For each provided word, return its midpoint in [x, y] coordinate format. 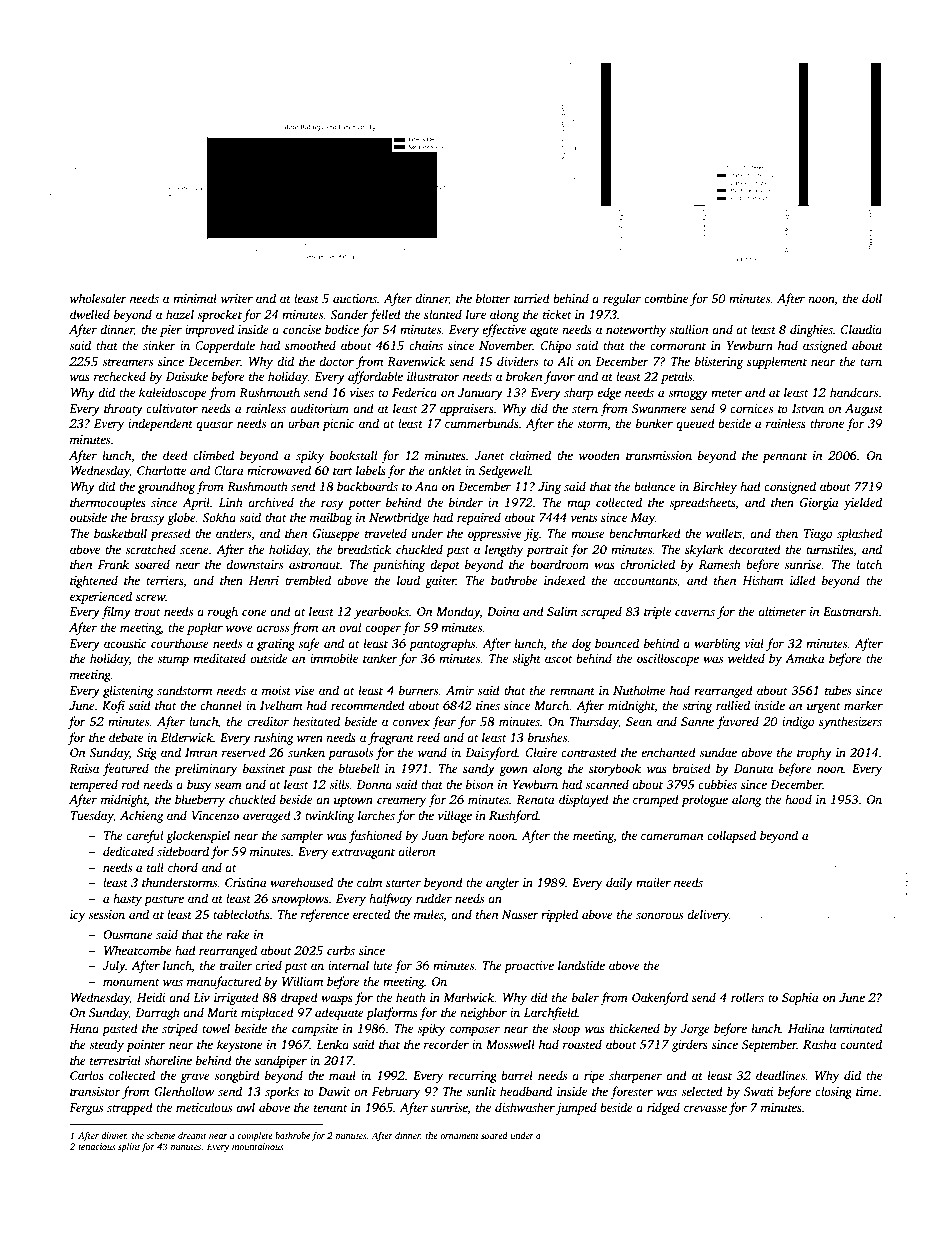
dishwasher [525, 1107]
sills [339, 784]
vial [754, 643]
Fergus [86, 1109]
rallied [733, 705]
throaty [123, 409]
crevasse [705, 1108]
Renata [535, 799]
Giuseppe [336, 535]
